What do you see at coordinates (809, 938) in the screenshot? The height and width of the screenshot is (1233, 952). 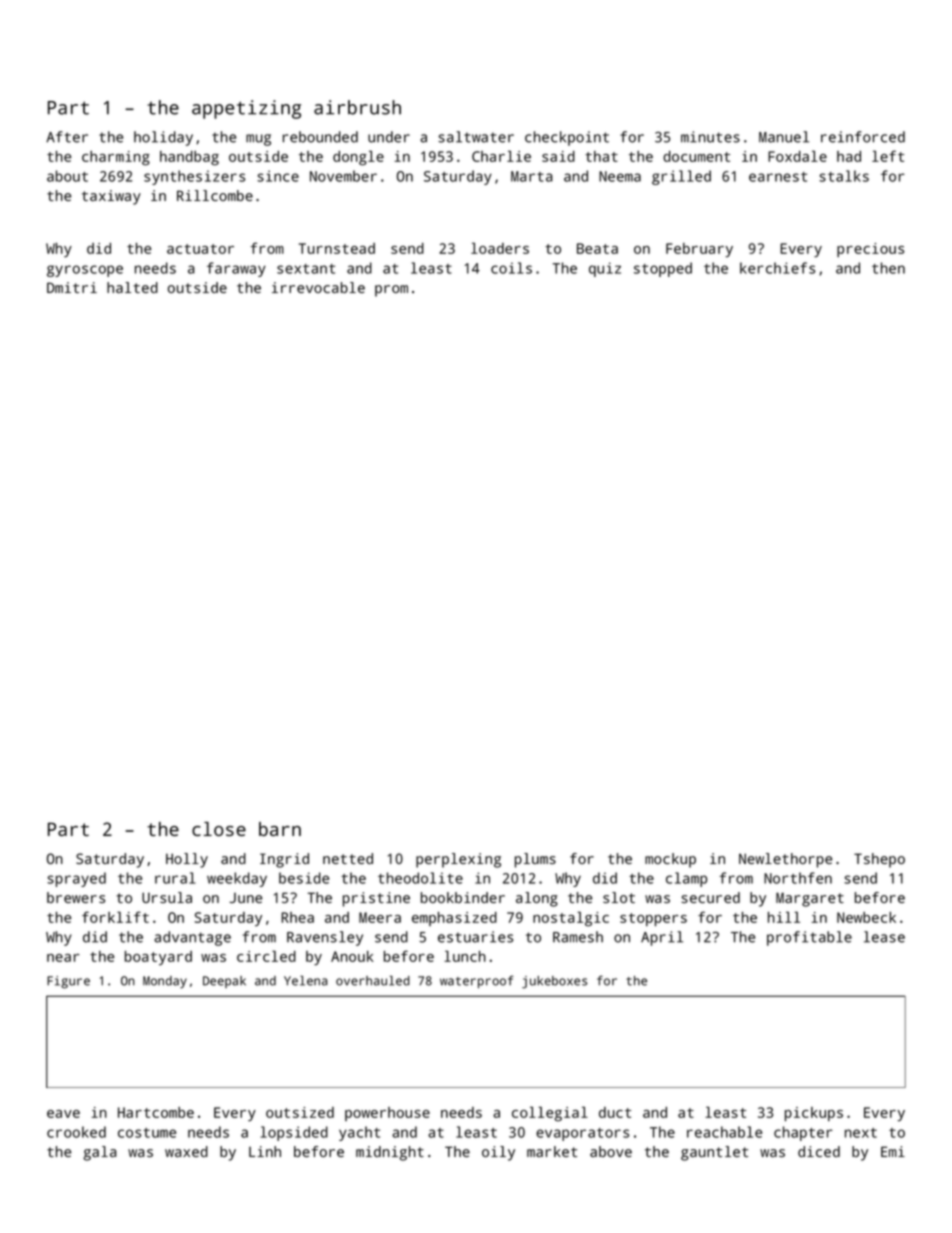 I see `profitable` at bounding box center [809, 938].
